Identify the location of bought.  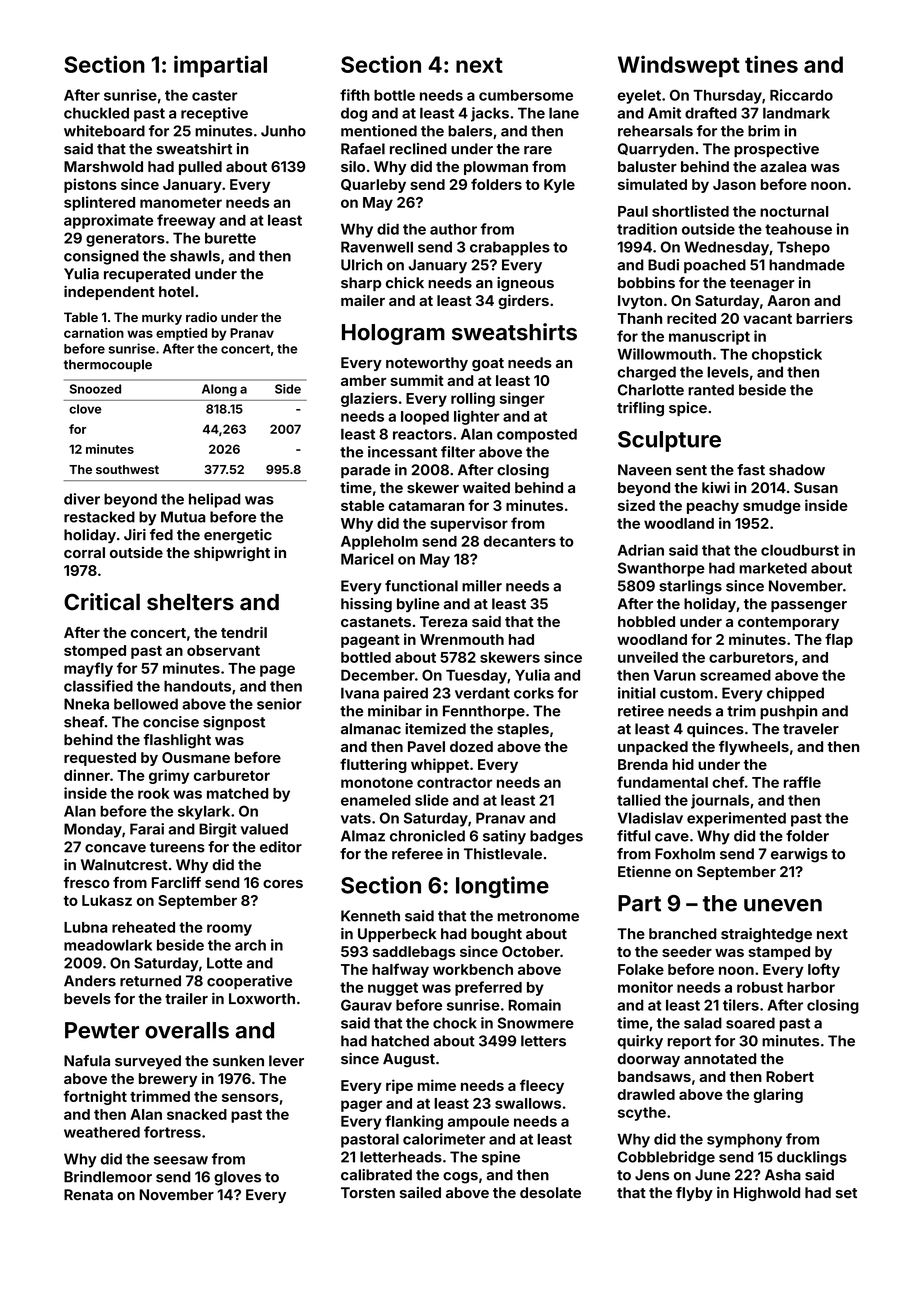
(496, 935).
